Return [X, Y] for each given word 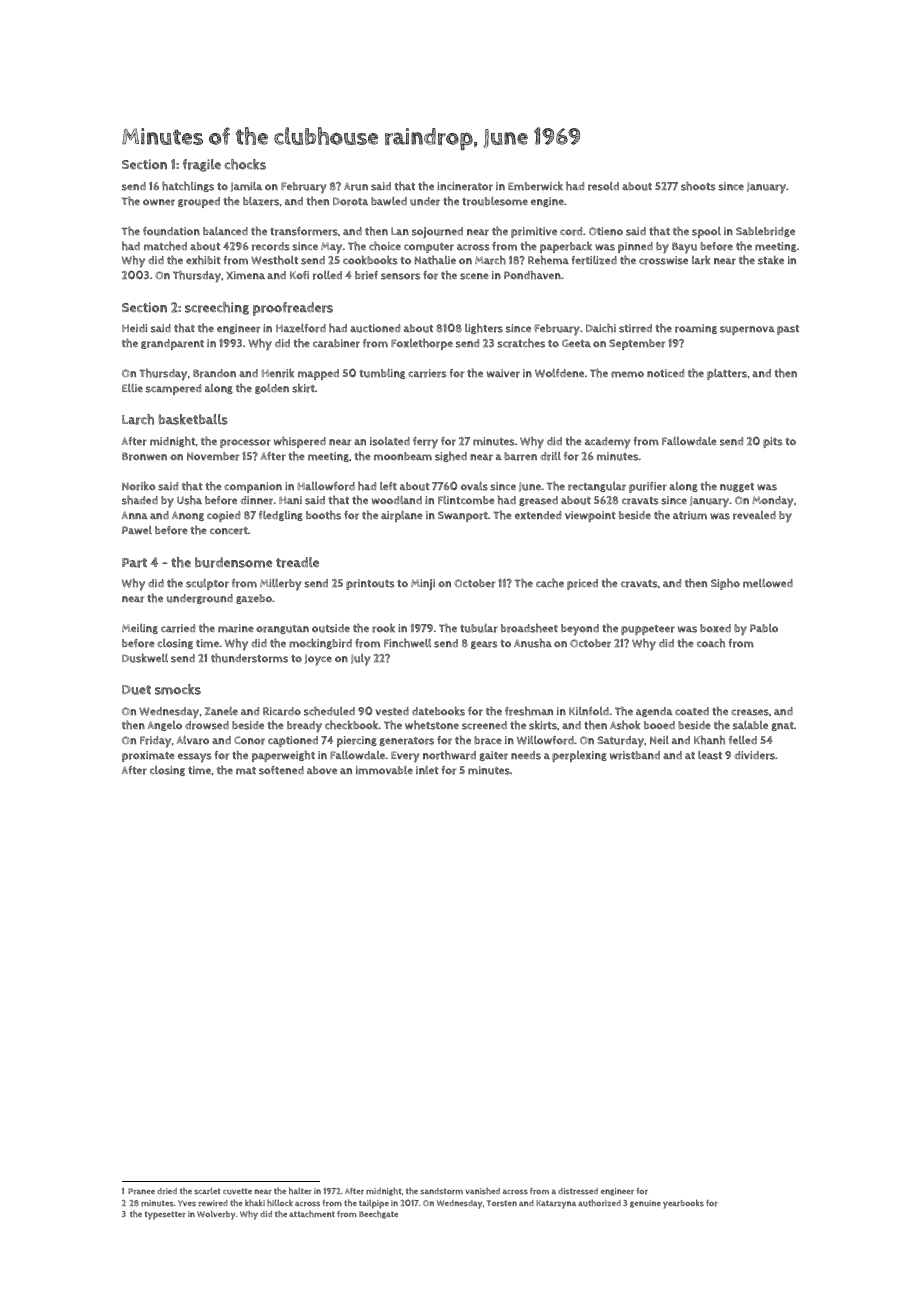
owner [159, 202]
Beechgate [378, 1214]
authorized [599, 1203]
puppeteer [648, 630]
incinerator [465, 186]
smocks [178, 689]
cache [550, 583]
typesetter [165, 1215]
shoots [698, 186]
